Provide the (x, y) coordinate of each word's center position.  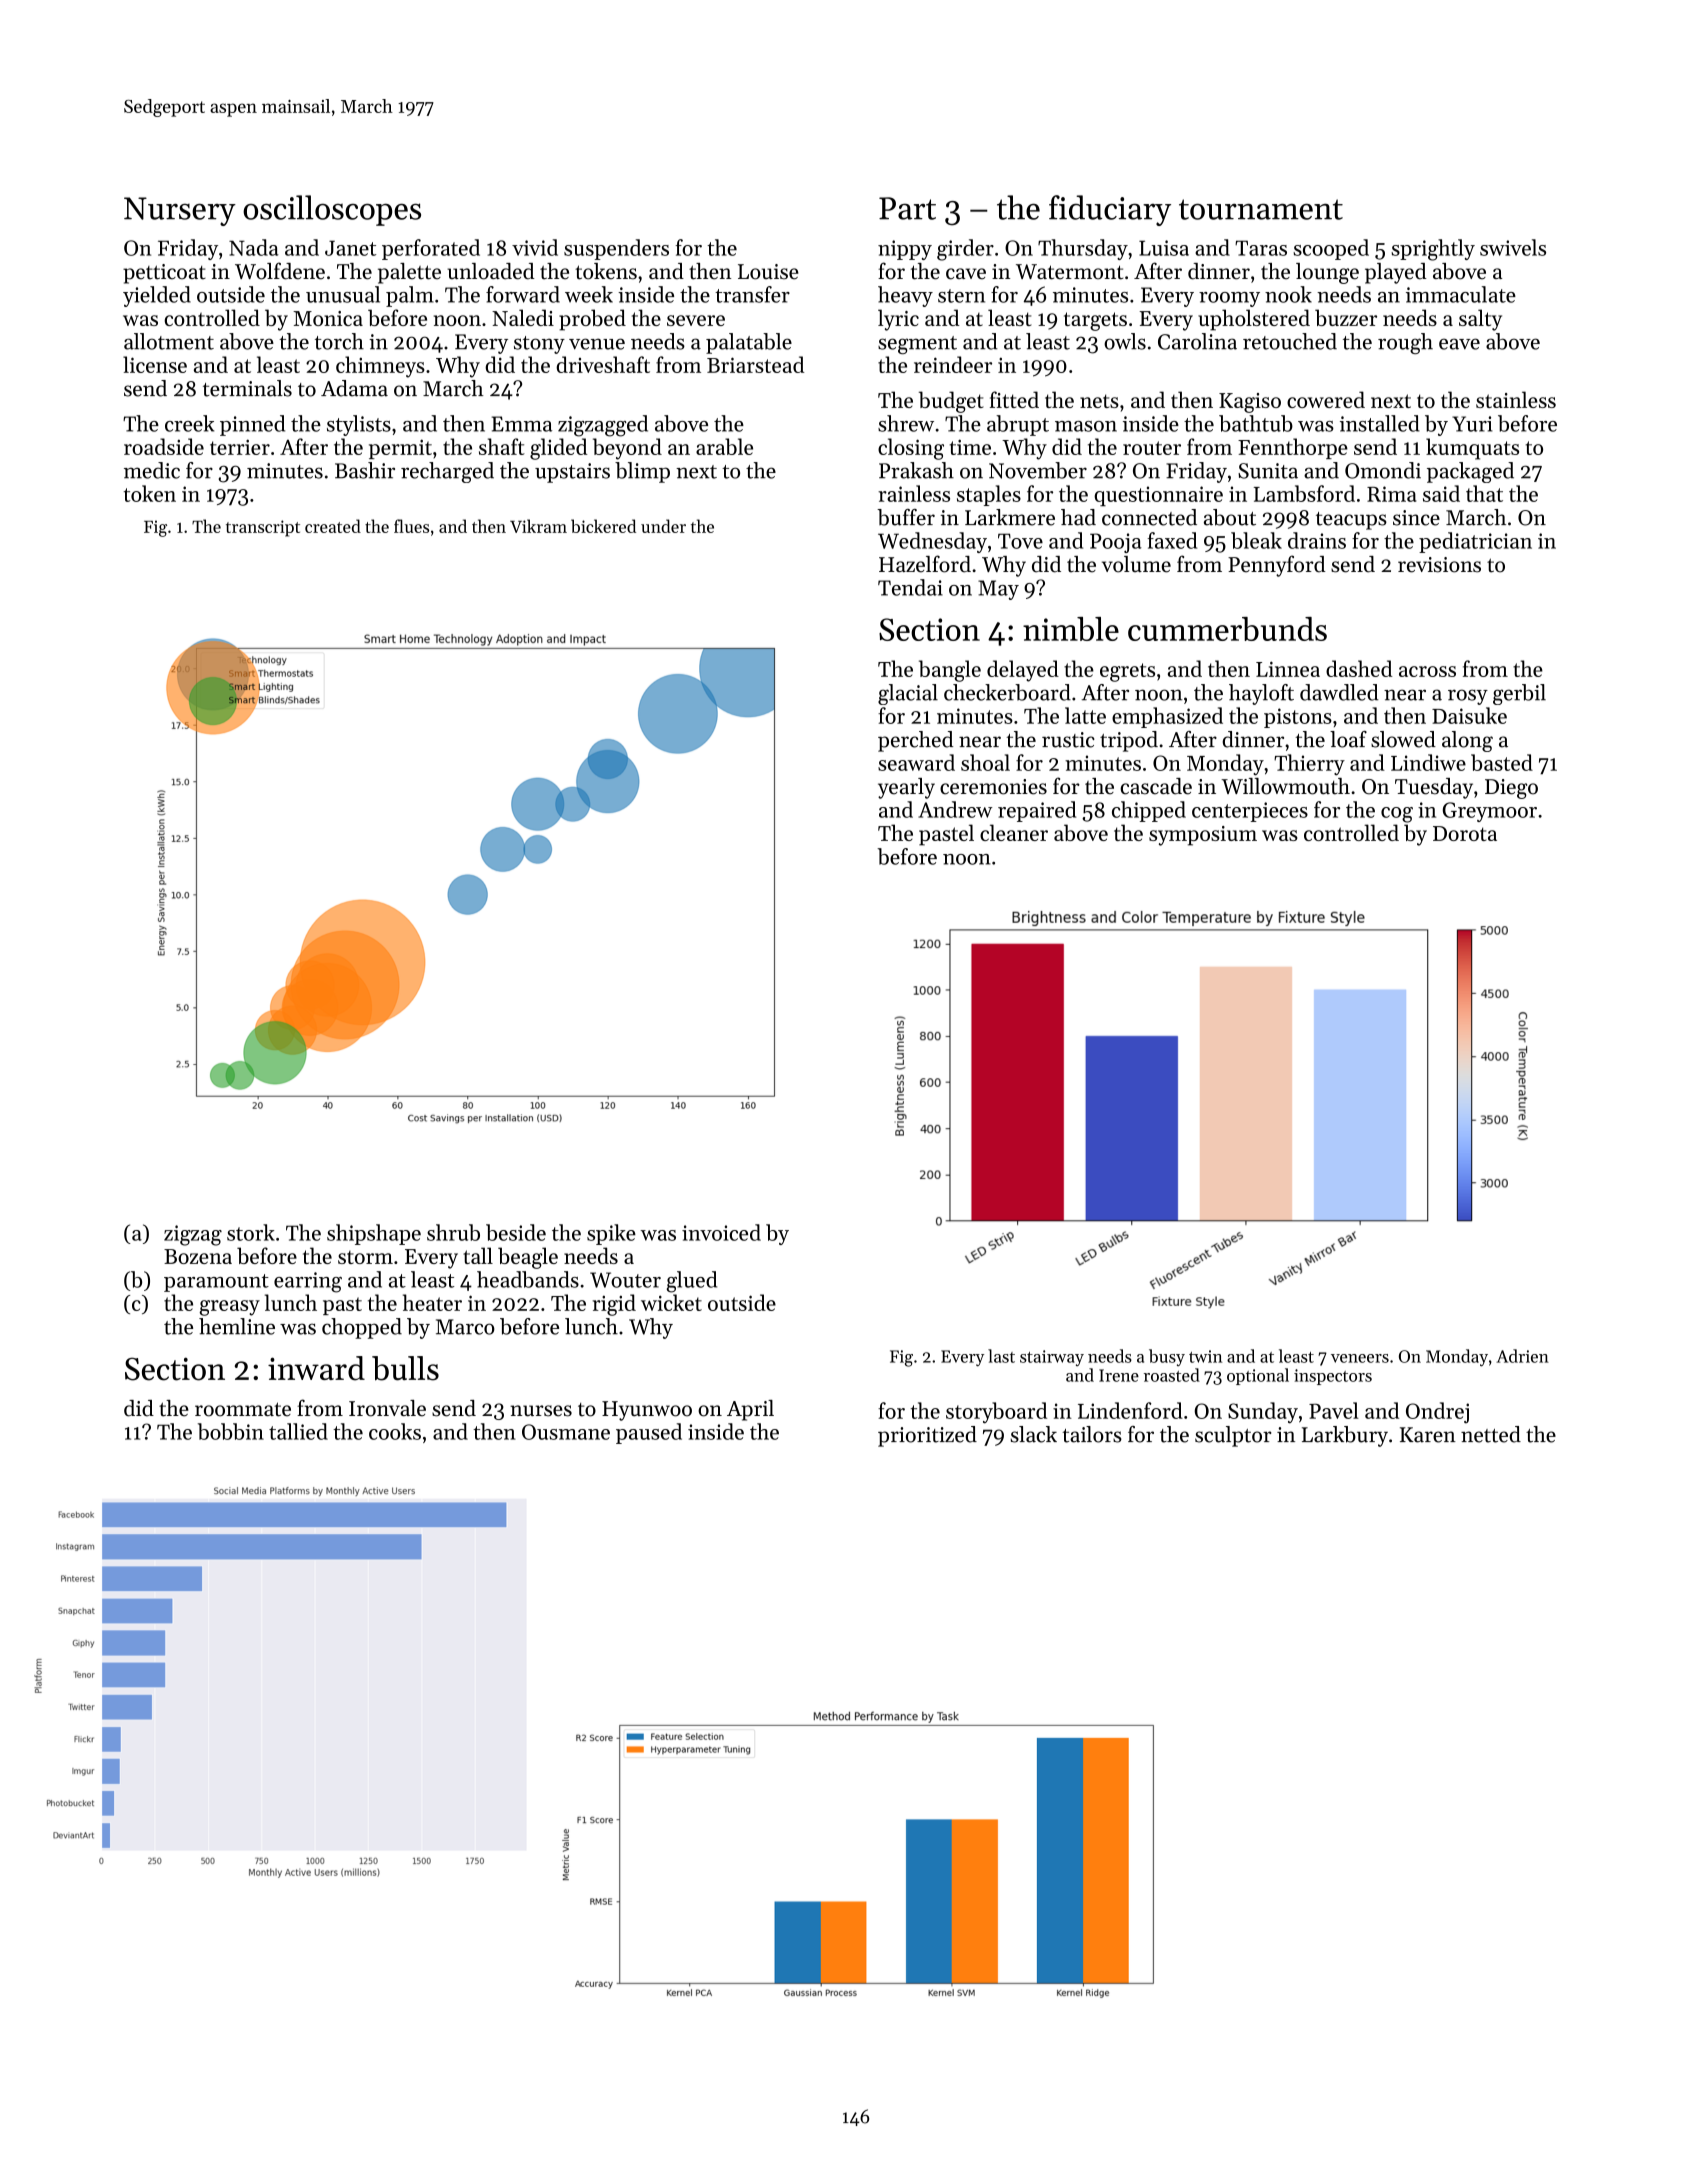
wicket (671, 1302)
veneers (1360, 1358)
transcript (263, 528)
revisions (1439, 565)
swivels (1513, 247)
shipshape (374, 1234)
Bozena (198, 1256)
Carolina (1197, 341)
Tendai (910, 587)
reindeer (953, 364)
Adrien (1522, 1356)
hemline (237, 1326)
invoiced (721, 1232)
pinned (252, 425)
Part (907, 208)
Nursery (180, 211)
